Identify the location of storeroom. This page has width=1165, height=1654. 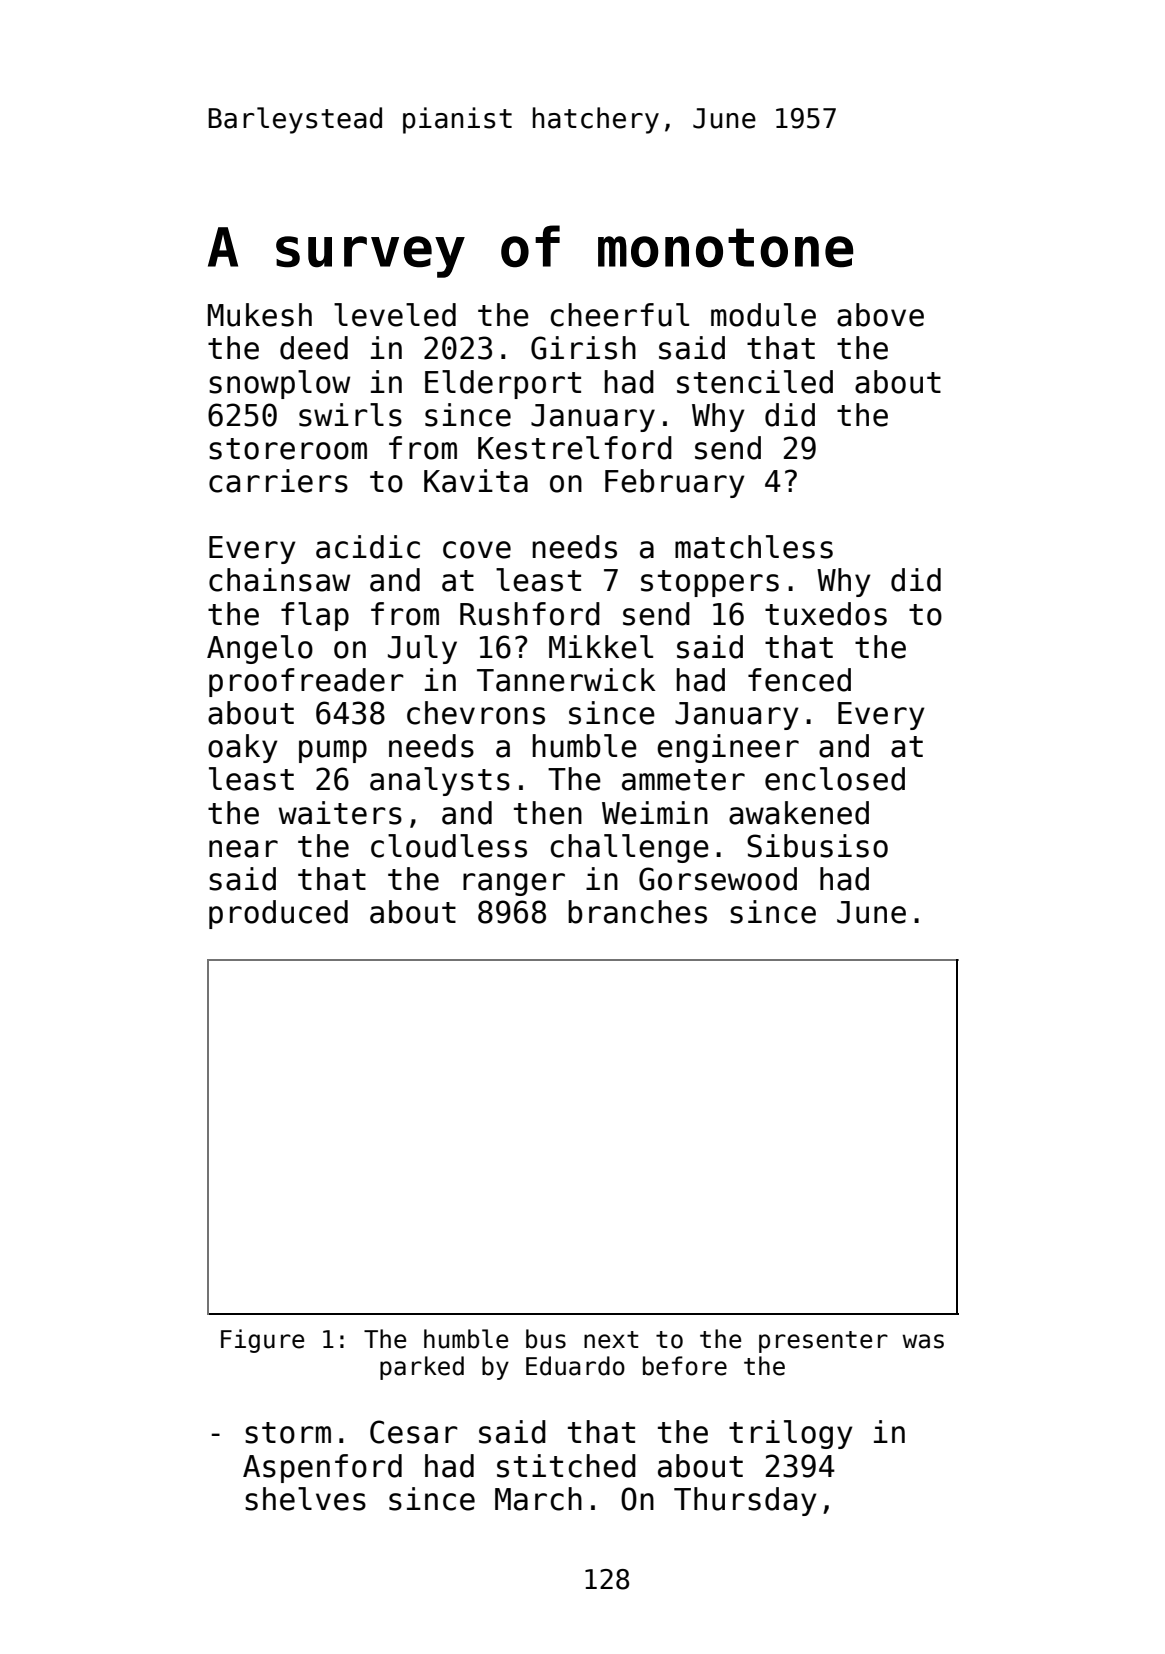
(288, 449).
